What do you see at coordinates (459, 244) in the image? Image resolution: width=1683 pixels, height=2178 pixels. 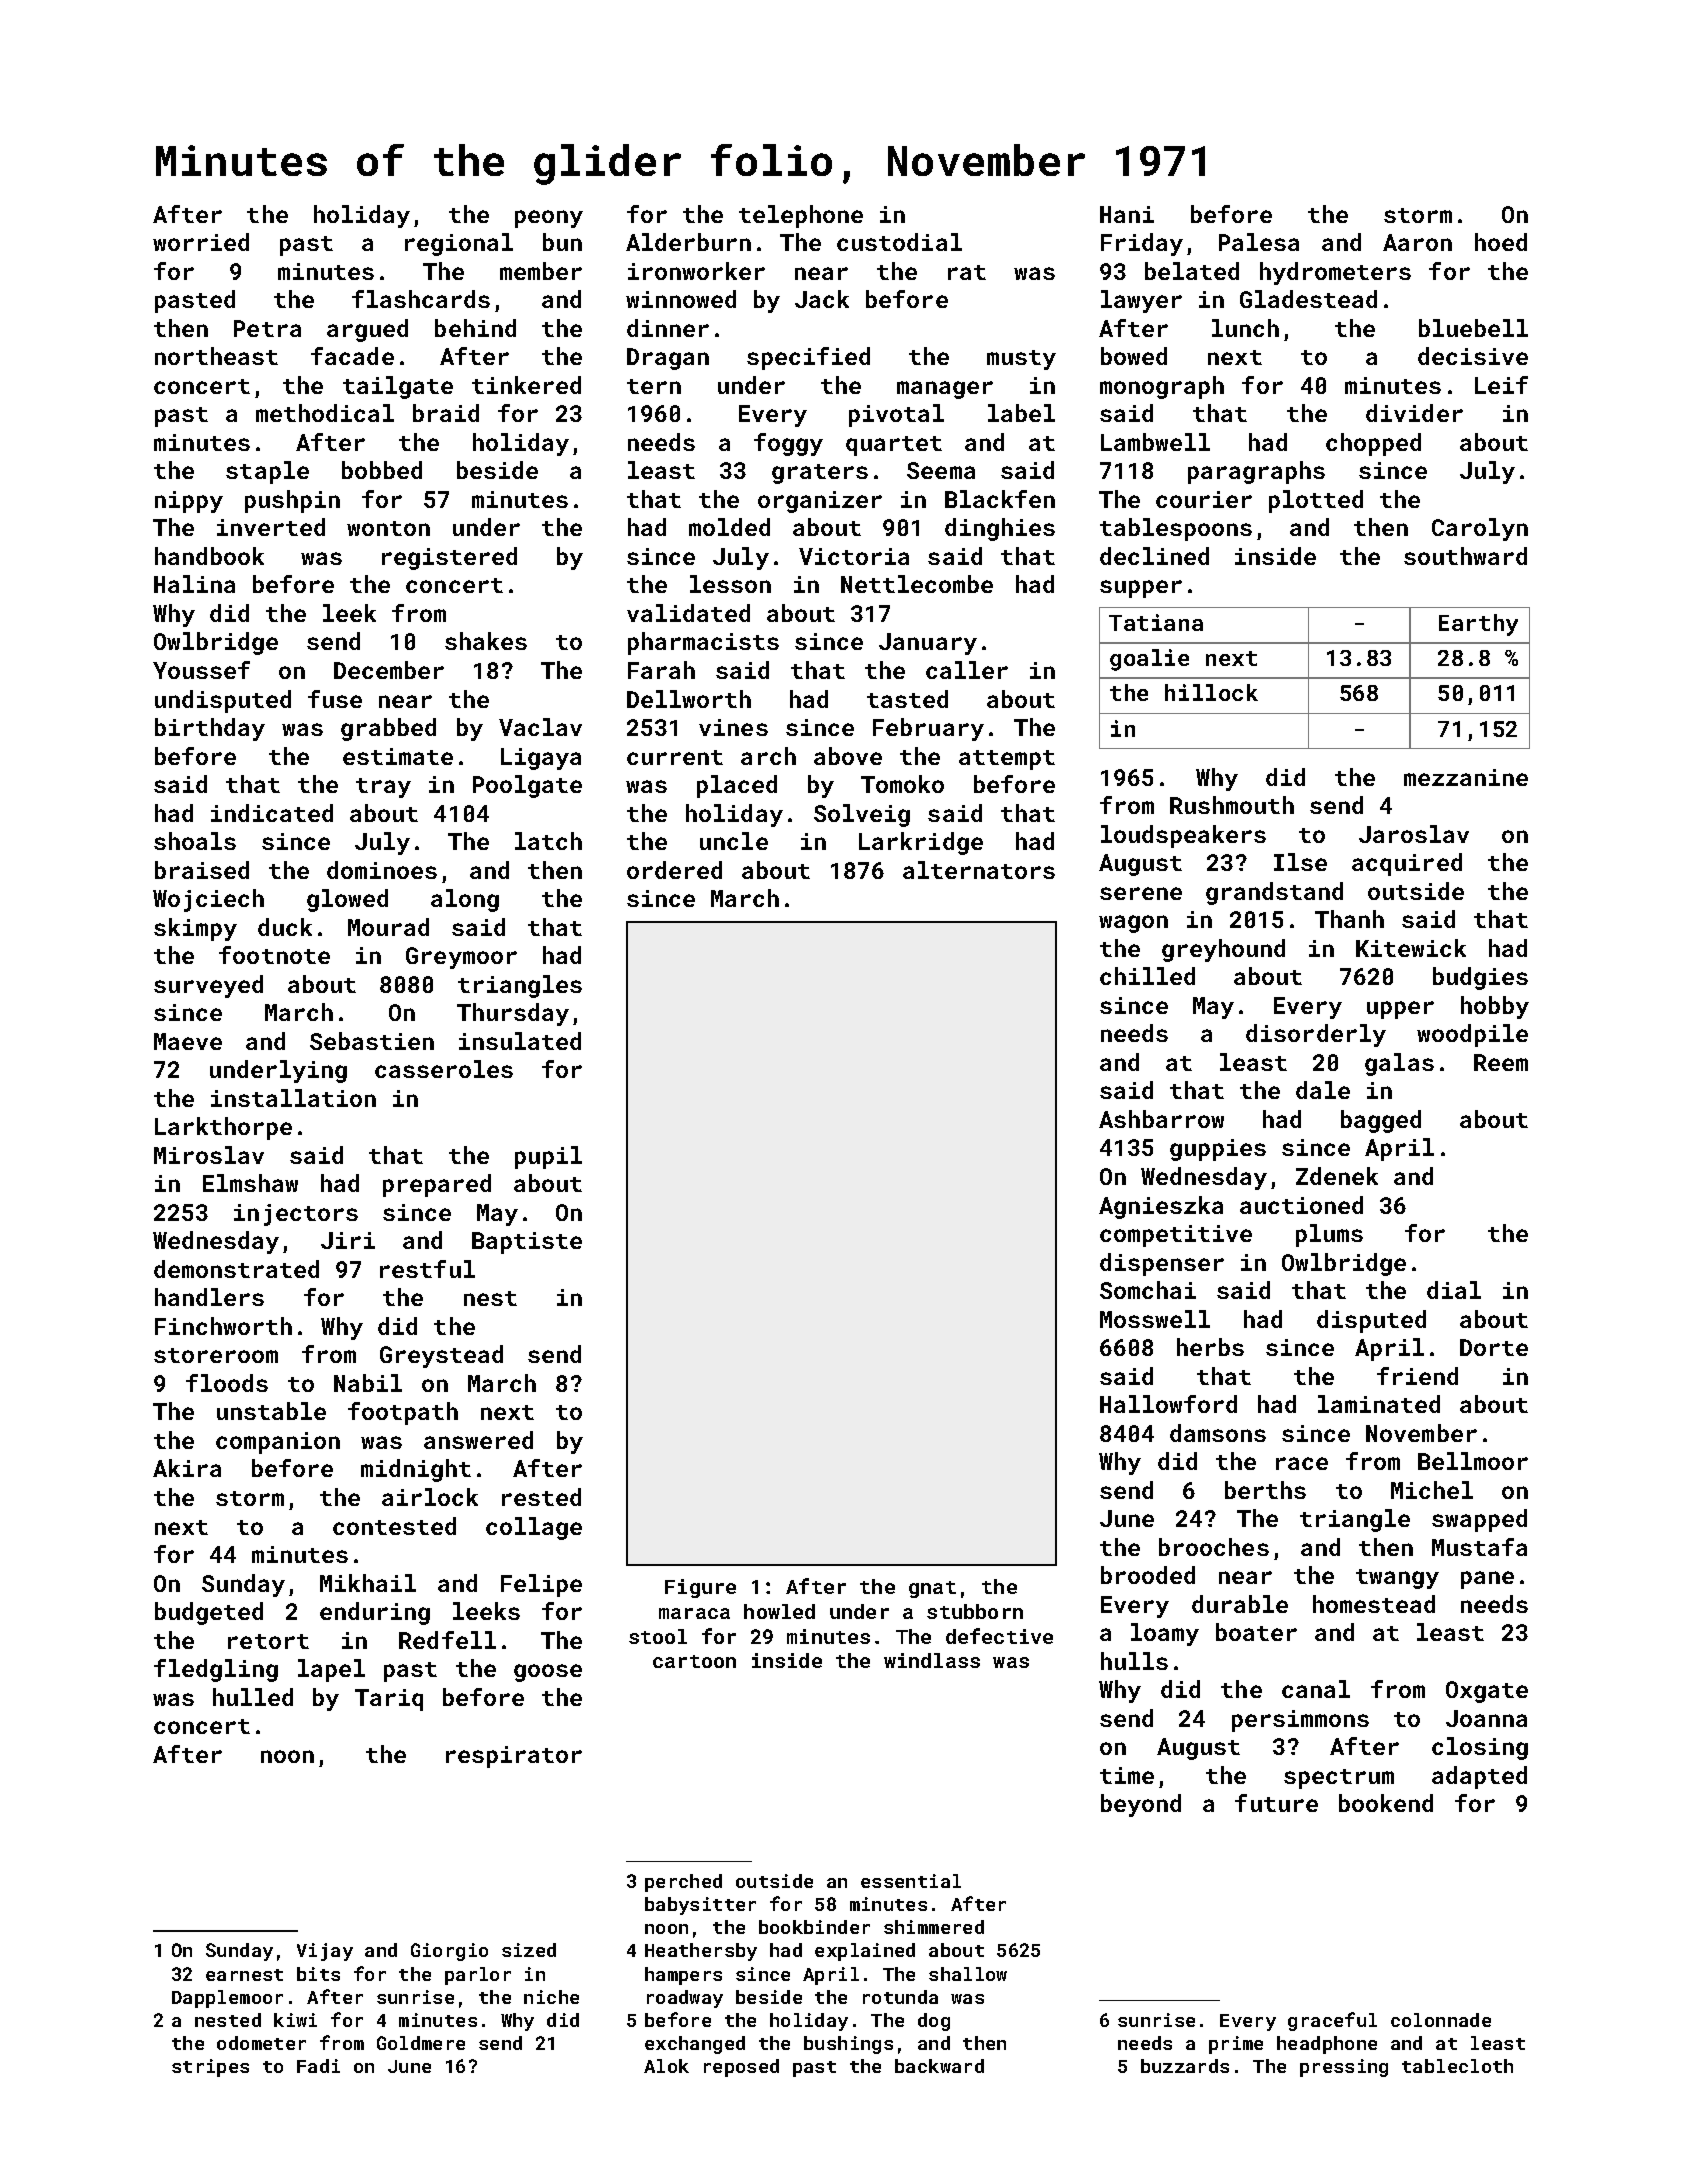 I see `regional` at bounding box center [459, 244].
